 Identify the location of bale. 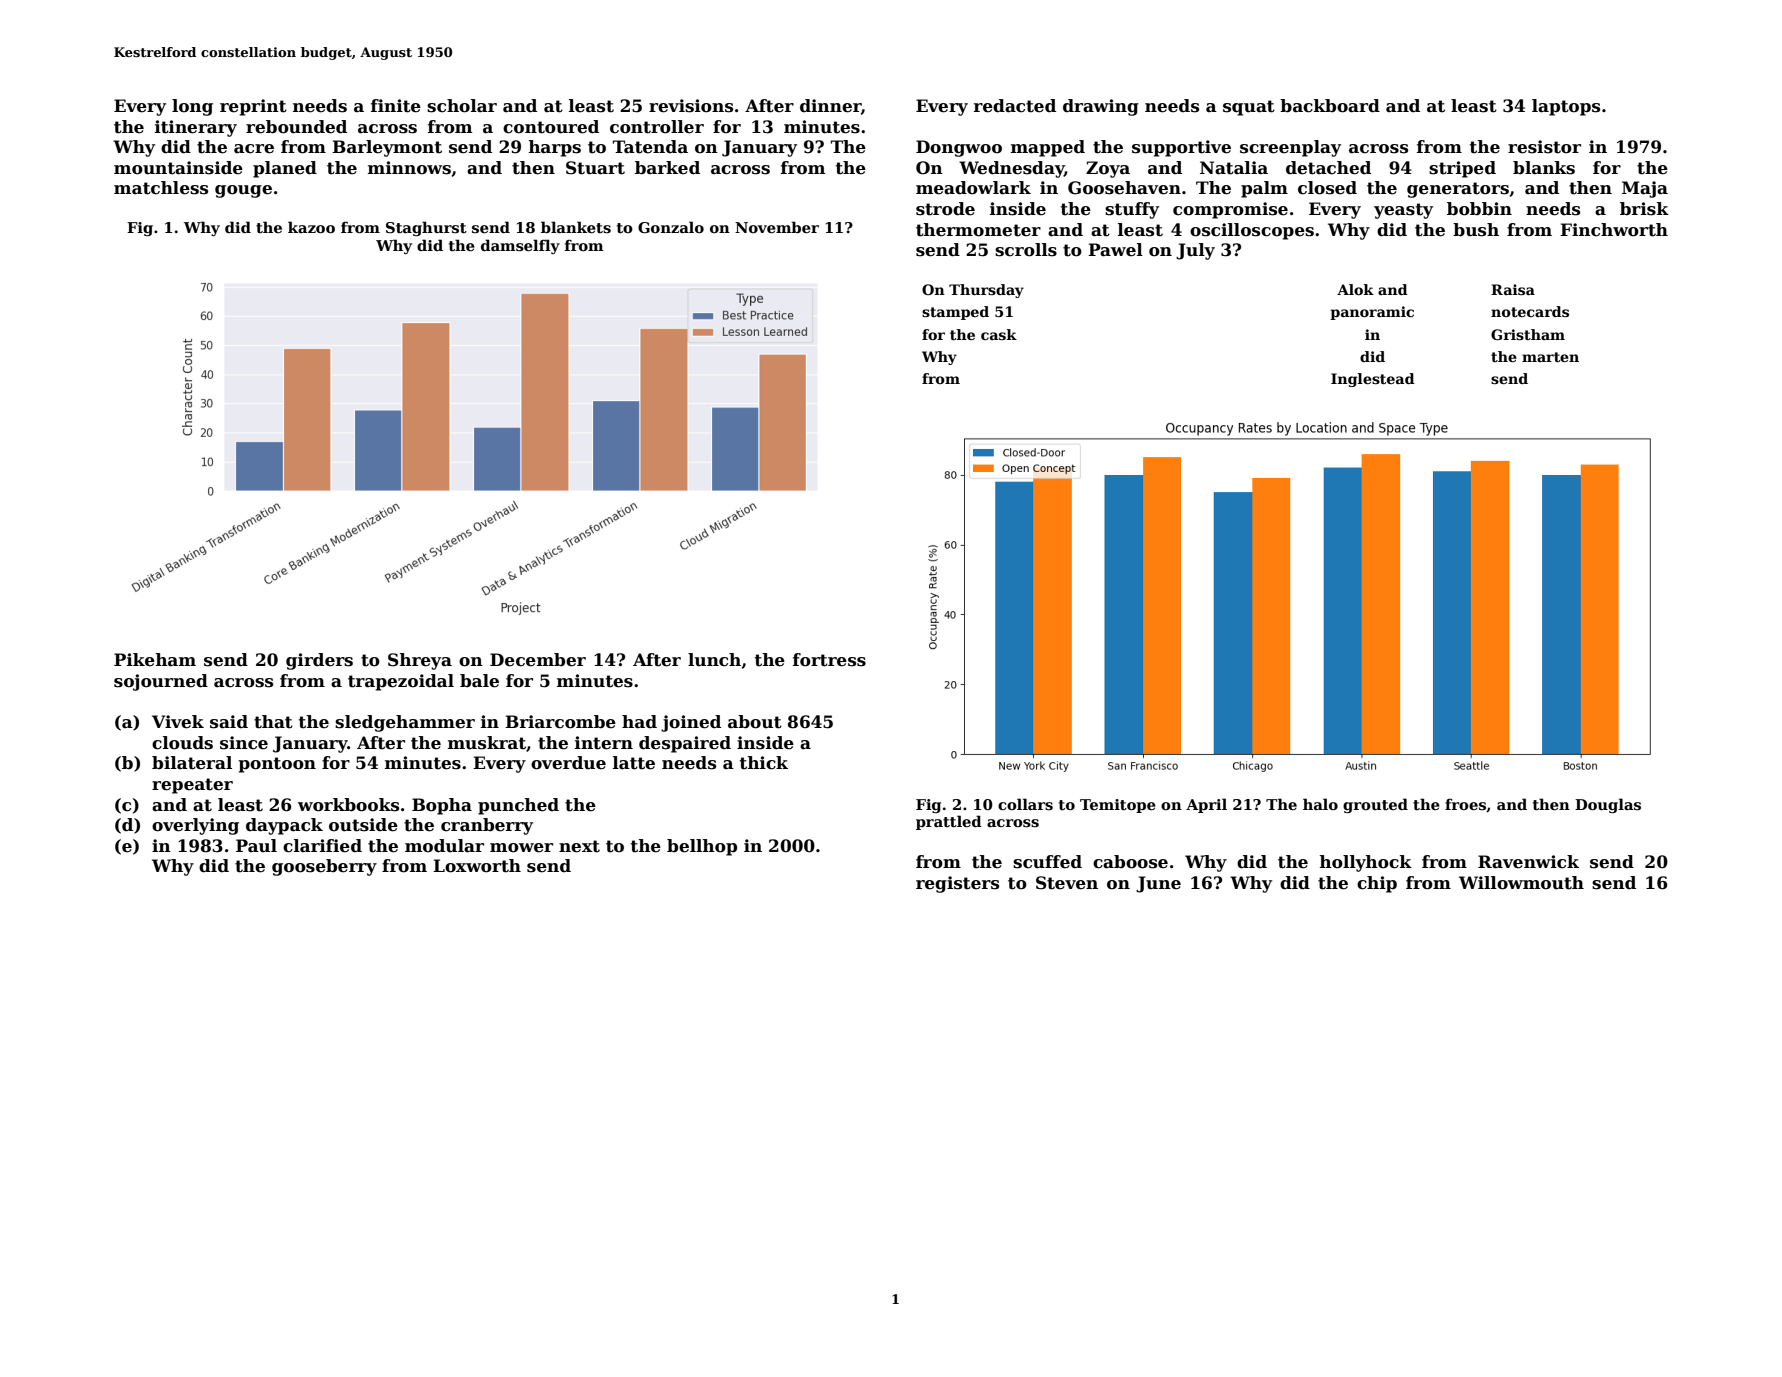
(479, 681).
